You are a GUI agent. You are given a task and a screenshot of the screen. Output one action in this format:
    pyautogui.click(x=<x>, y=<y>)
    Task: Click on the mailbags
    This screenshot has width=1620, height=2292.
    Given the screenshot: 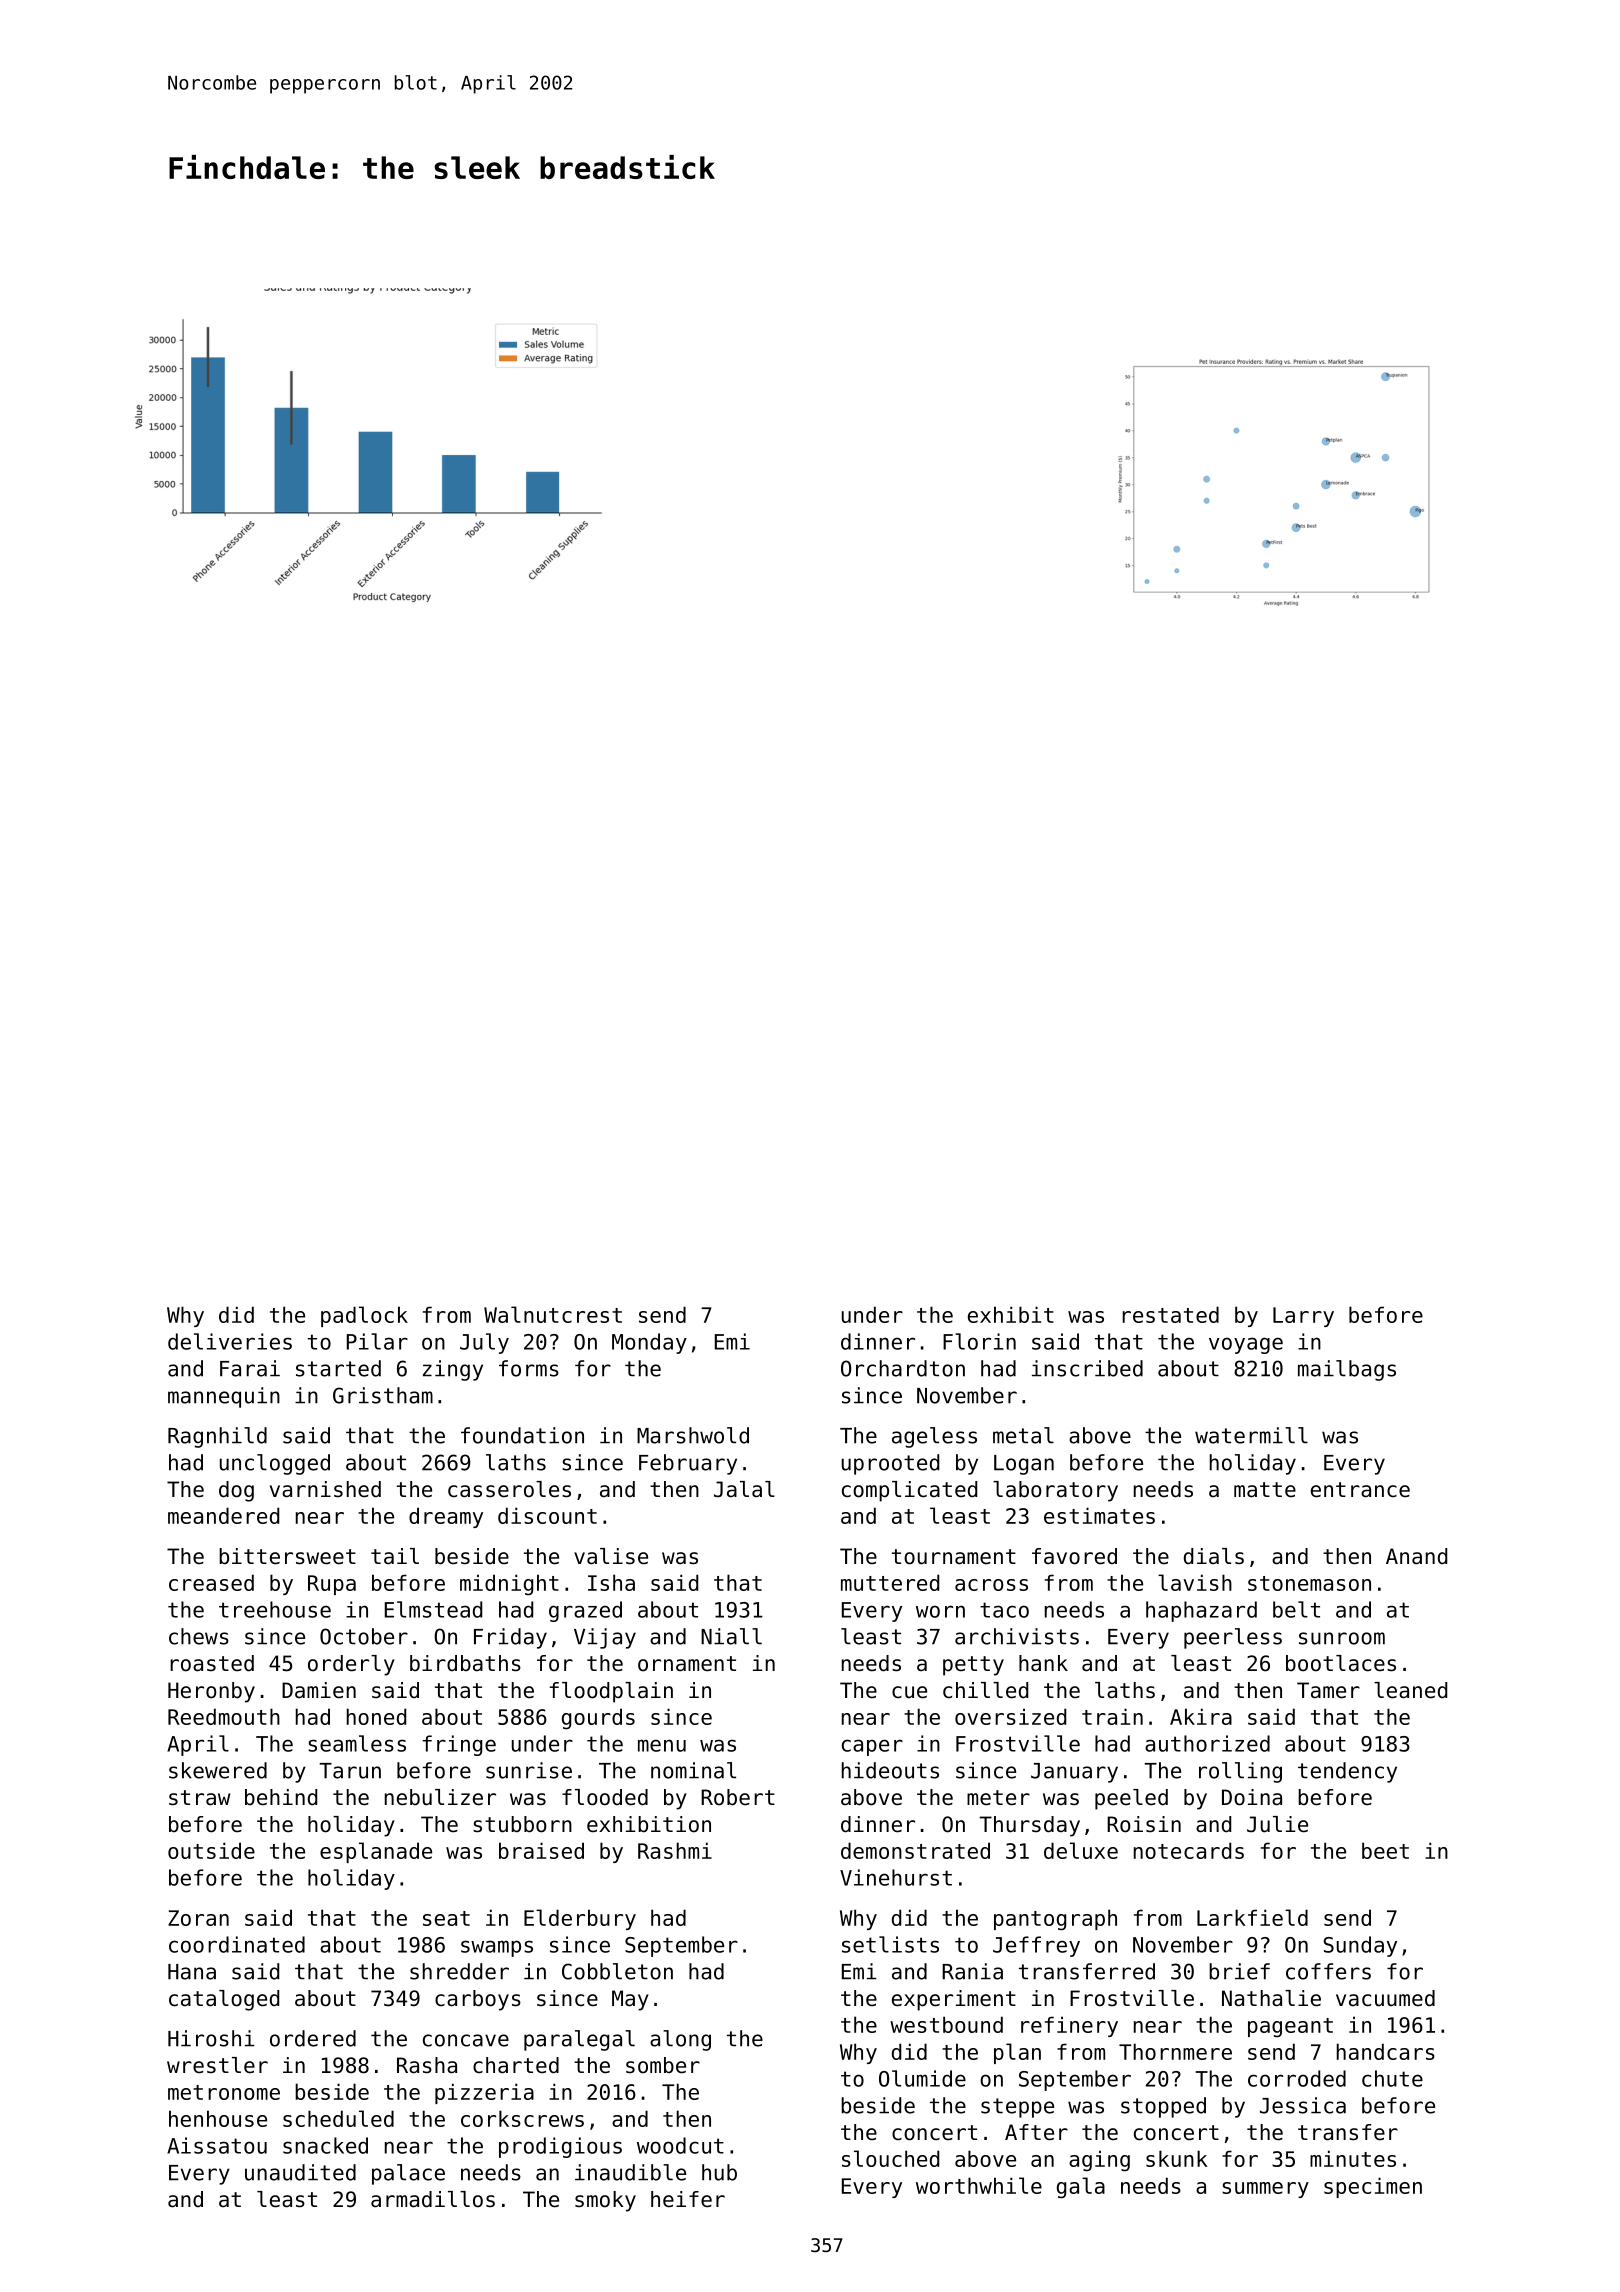 What is the action you would take?
    pyautogui.click(x=1347, y=1370)
